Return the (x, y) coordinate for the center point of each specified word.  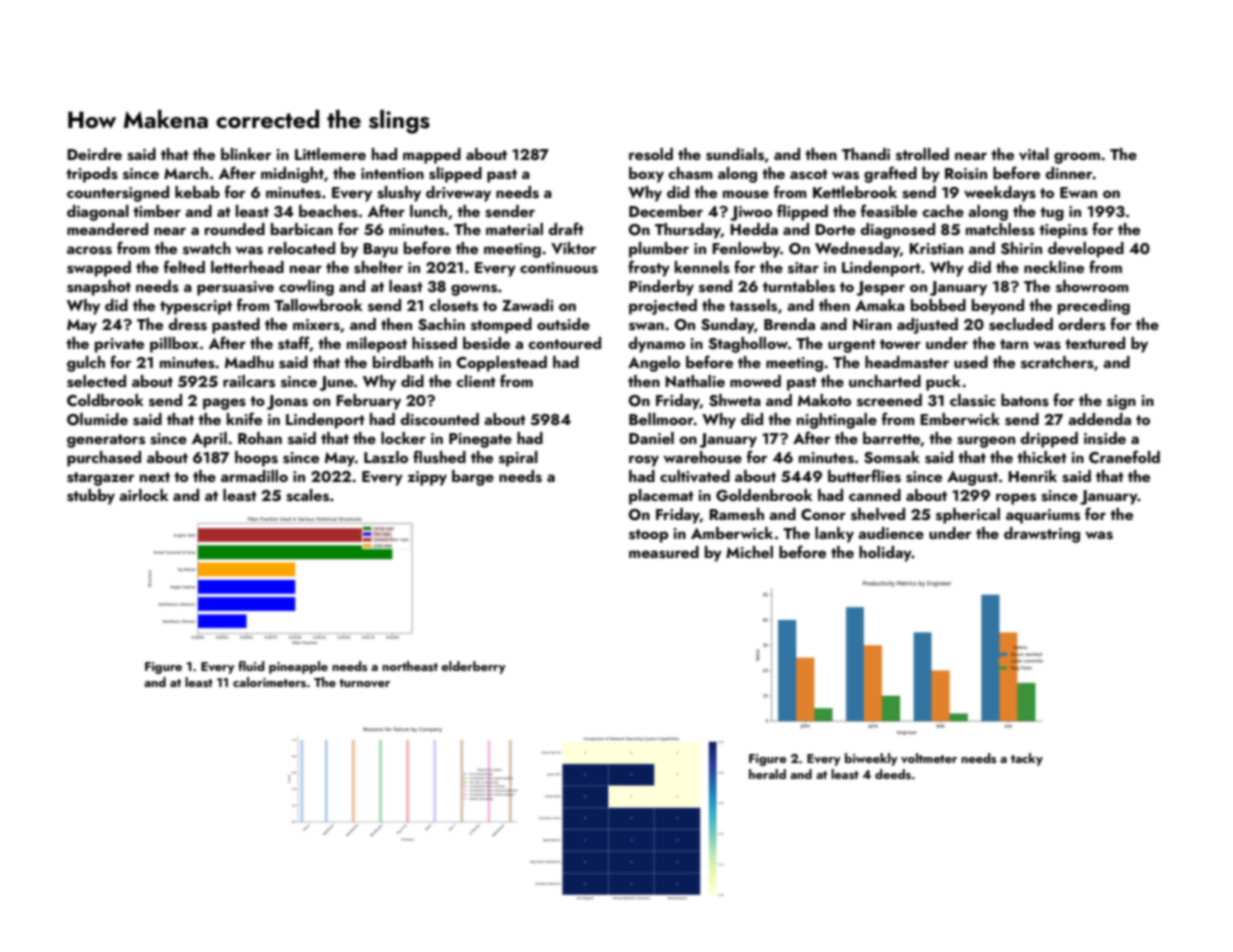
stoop (648, 536)
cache (943, 211)
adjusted (927, 326)
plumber (659, 250)
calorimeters (269, 682)
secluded (1021, 324)
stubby (91, 497)
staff (294, 343)
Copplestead (502, 364)
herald (767, 774)
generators (106, 441)
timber (157, 211)
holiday (885, 554)
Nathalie (695, 381)
